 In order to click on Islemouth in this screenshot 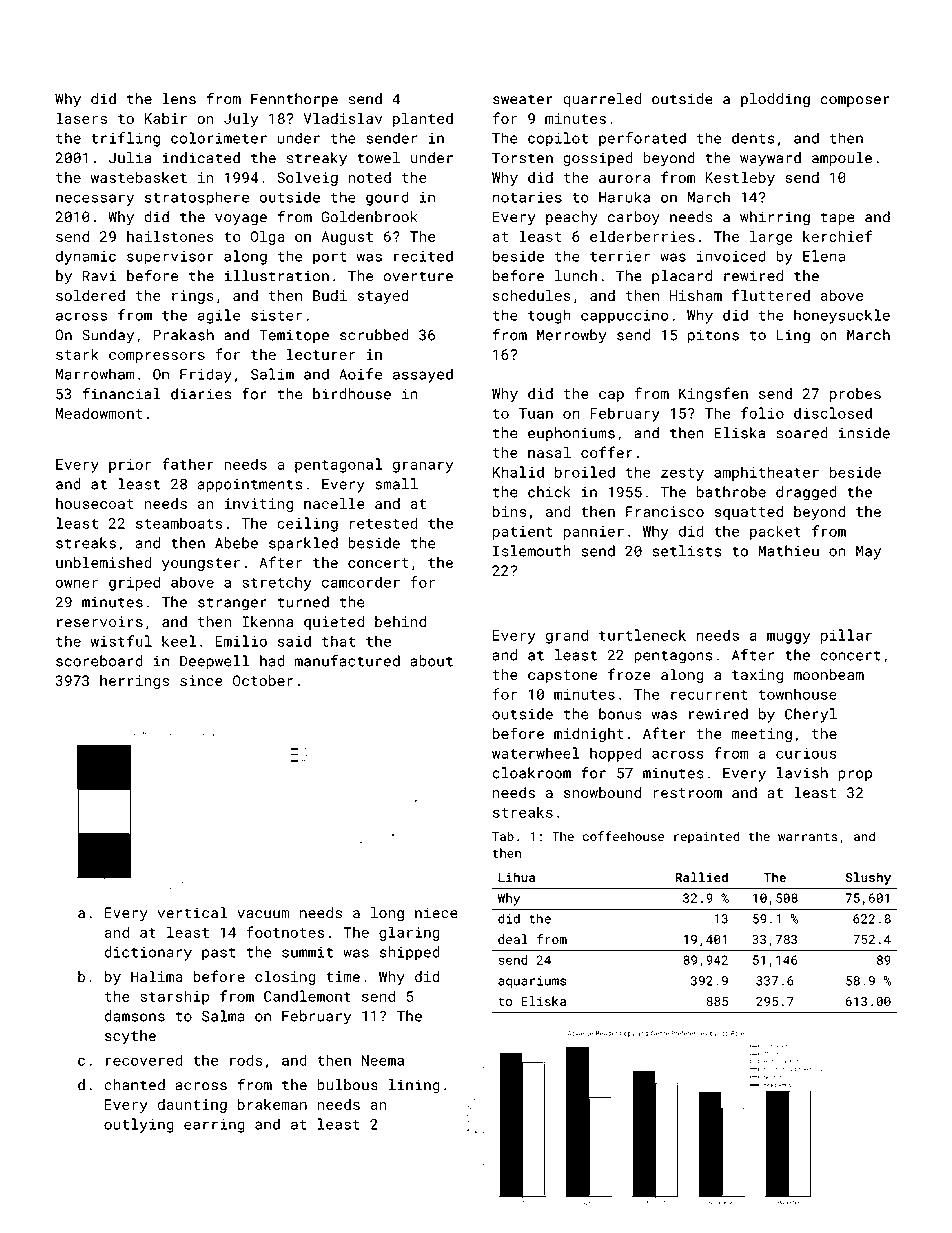, I will do `click(532, 551)`.
